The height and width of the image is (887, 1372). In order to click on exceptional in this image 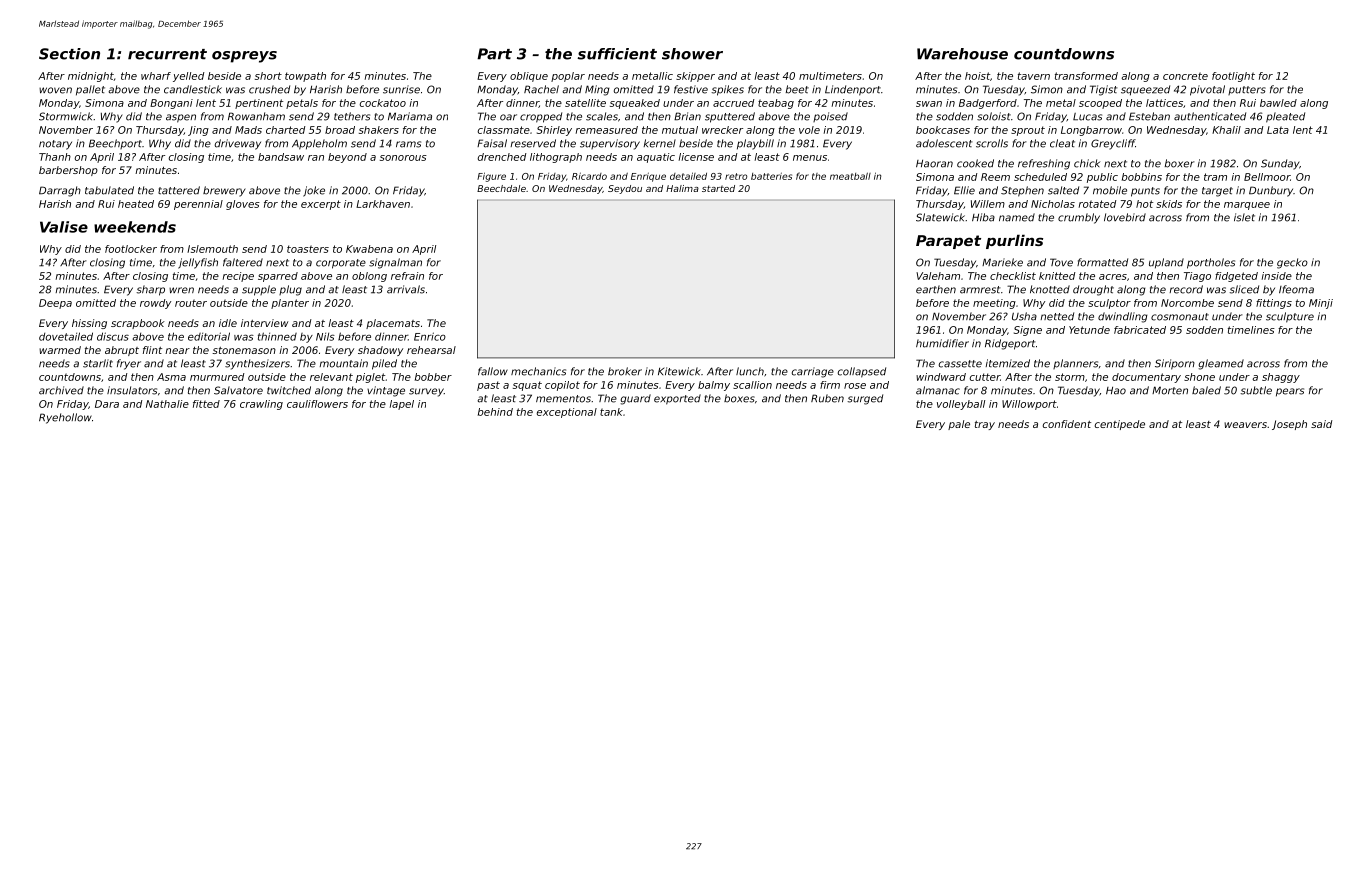, I will do `click(566, 413)`.
